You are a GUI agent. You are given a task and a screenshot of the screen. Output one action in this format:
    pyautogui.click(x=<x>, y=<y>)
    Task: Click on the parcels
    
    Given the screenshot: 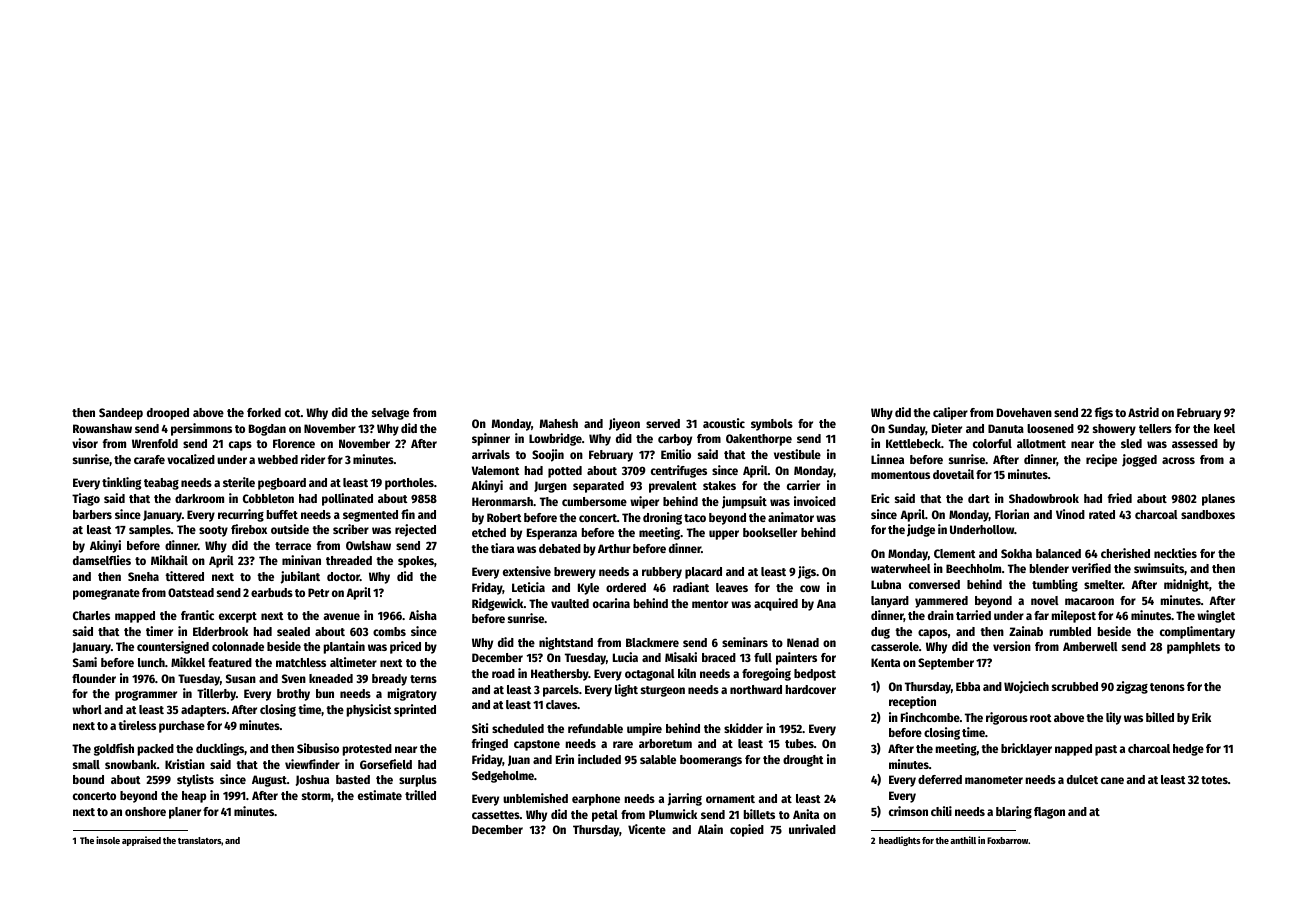 What is the action you would take?
    pyautogui.click(x=561, y=691)
